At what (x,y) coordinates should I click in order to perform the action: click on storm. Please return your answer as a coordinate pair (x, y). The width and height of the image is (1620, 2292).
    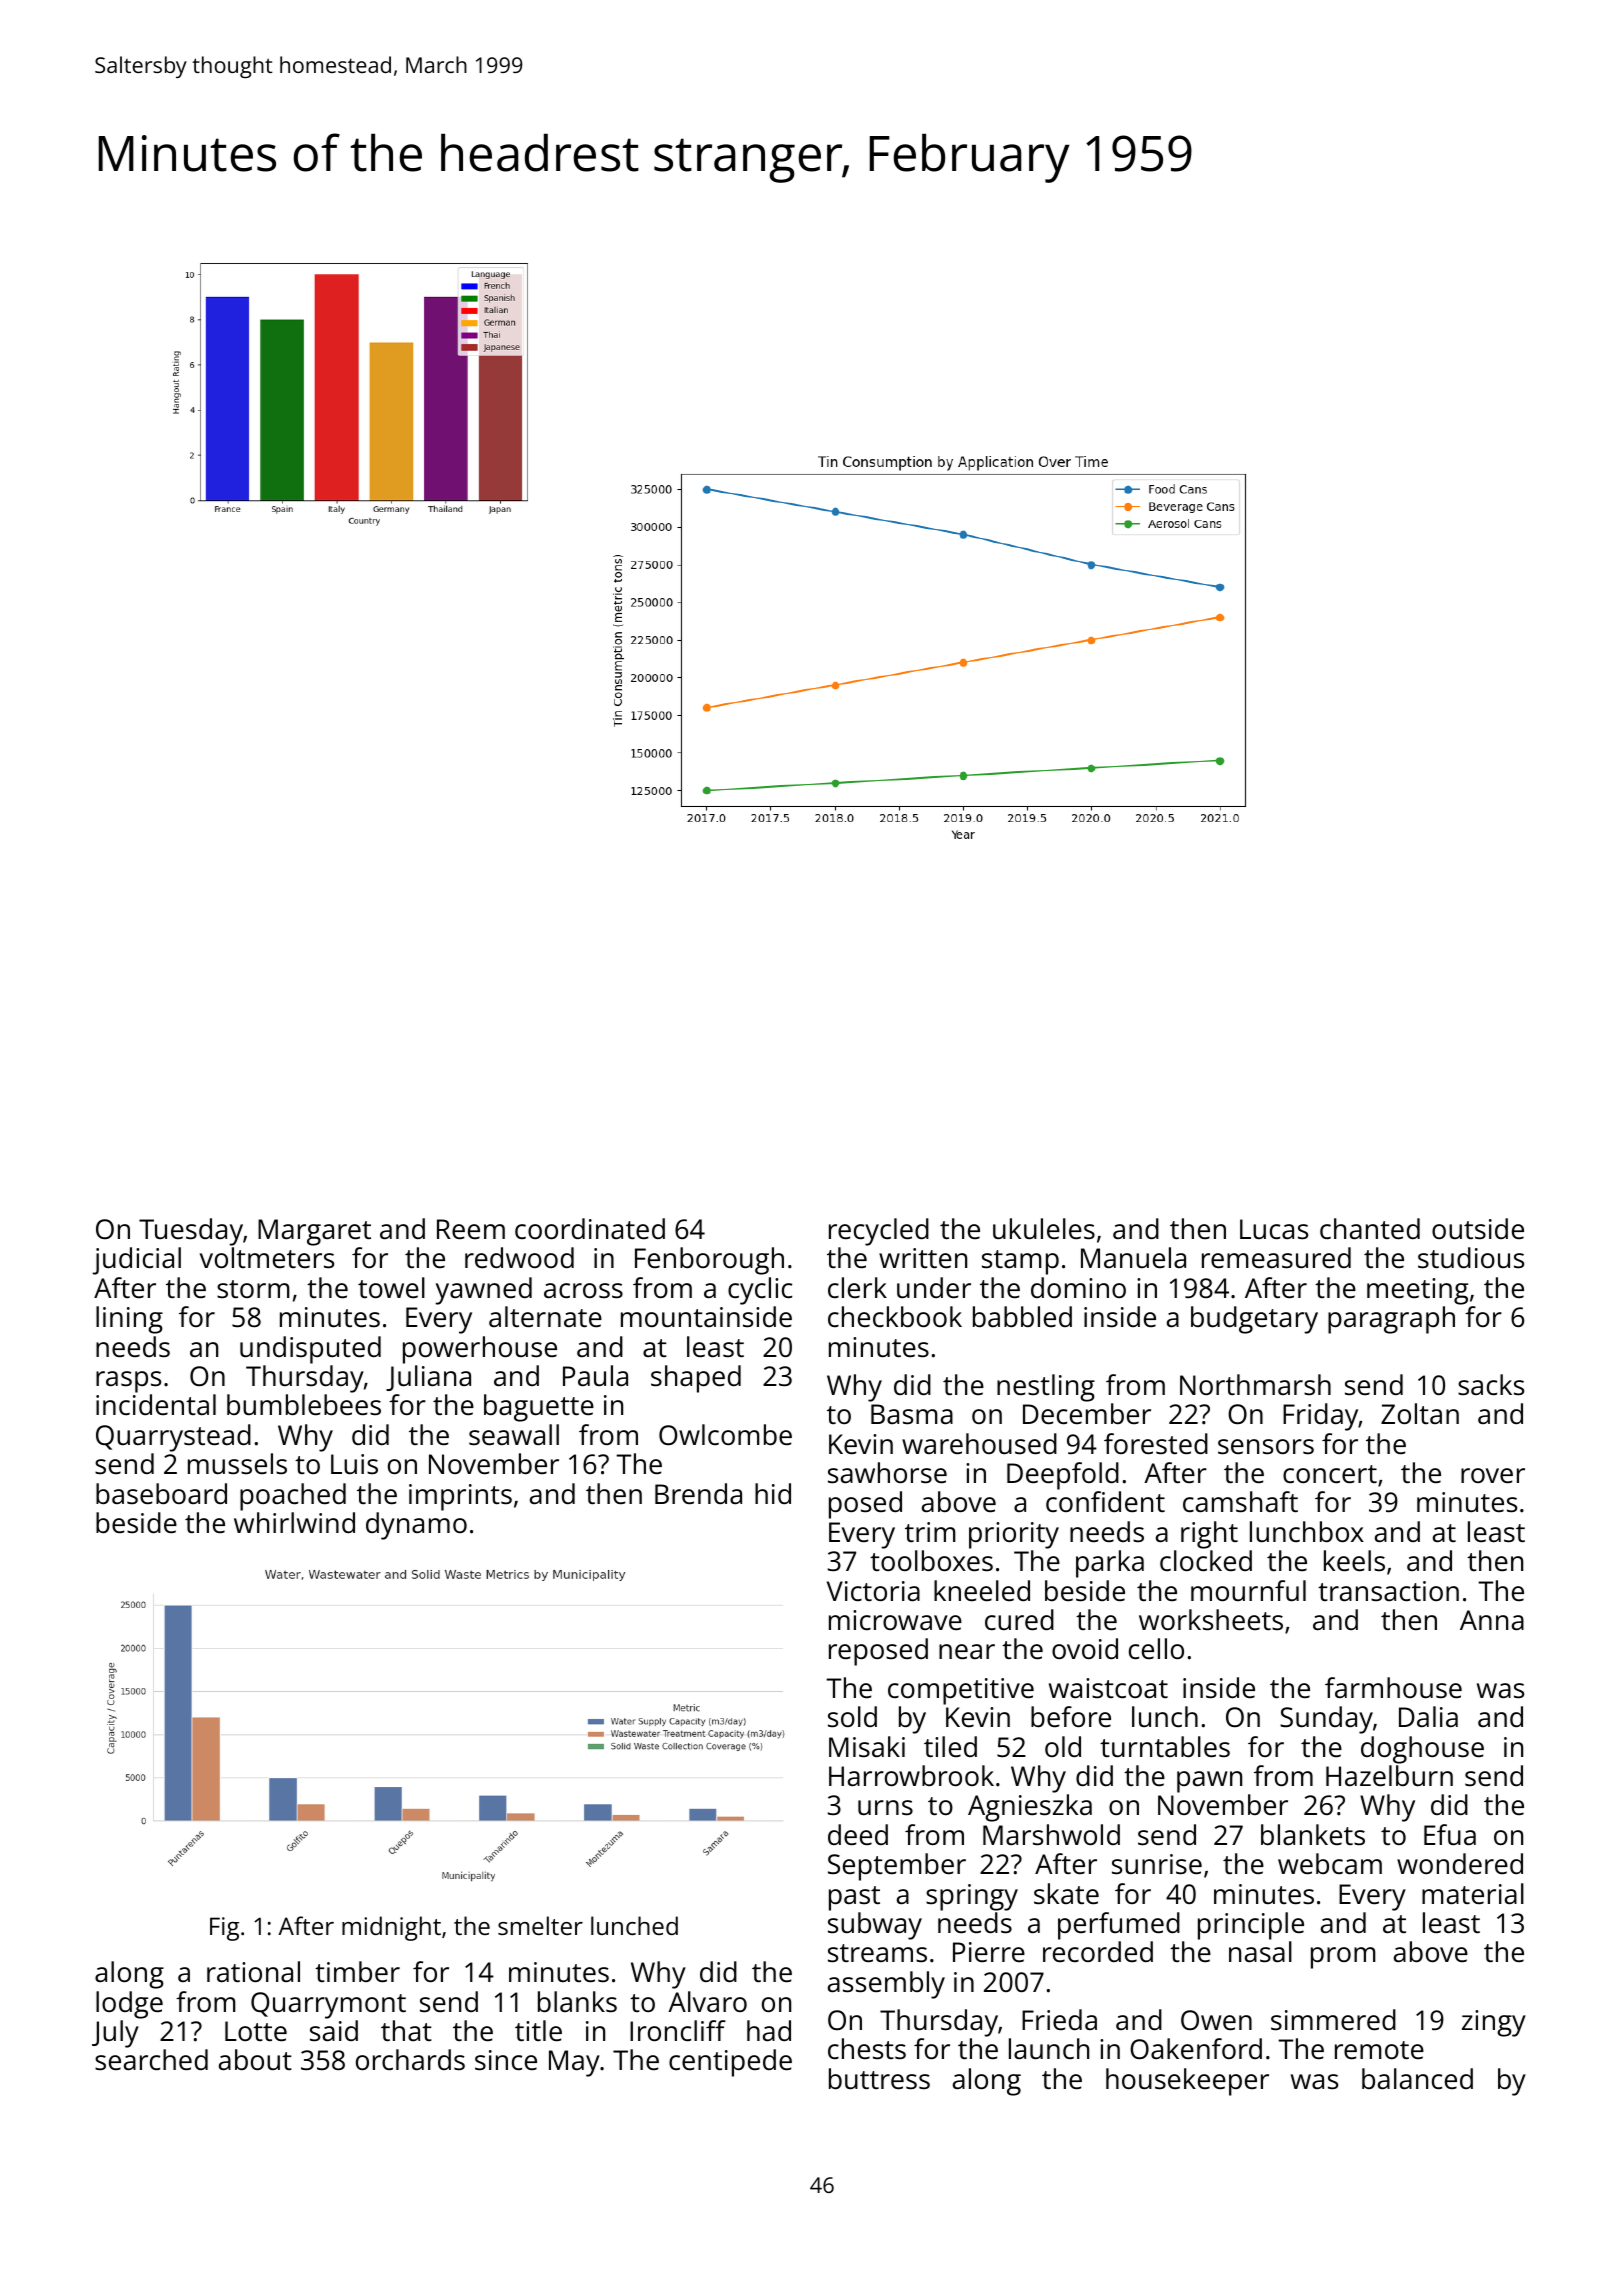
    Looking at the image, I should click on (253, 1289).
